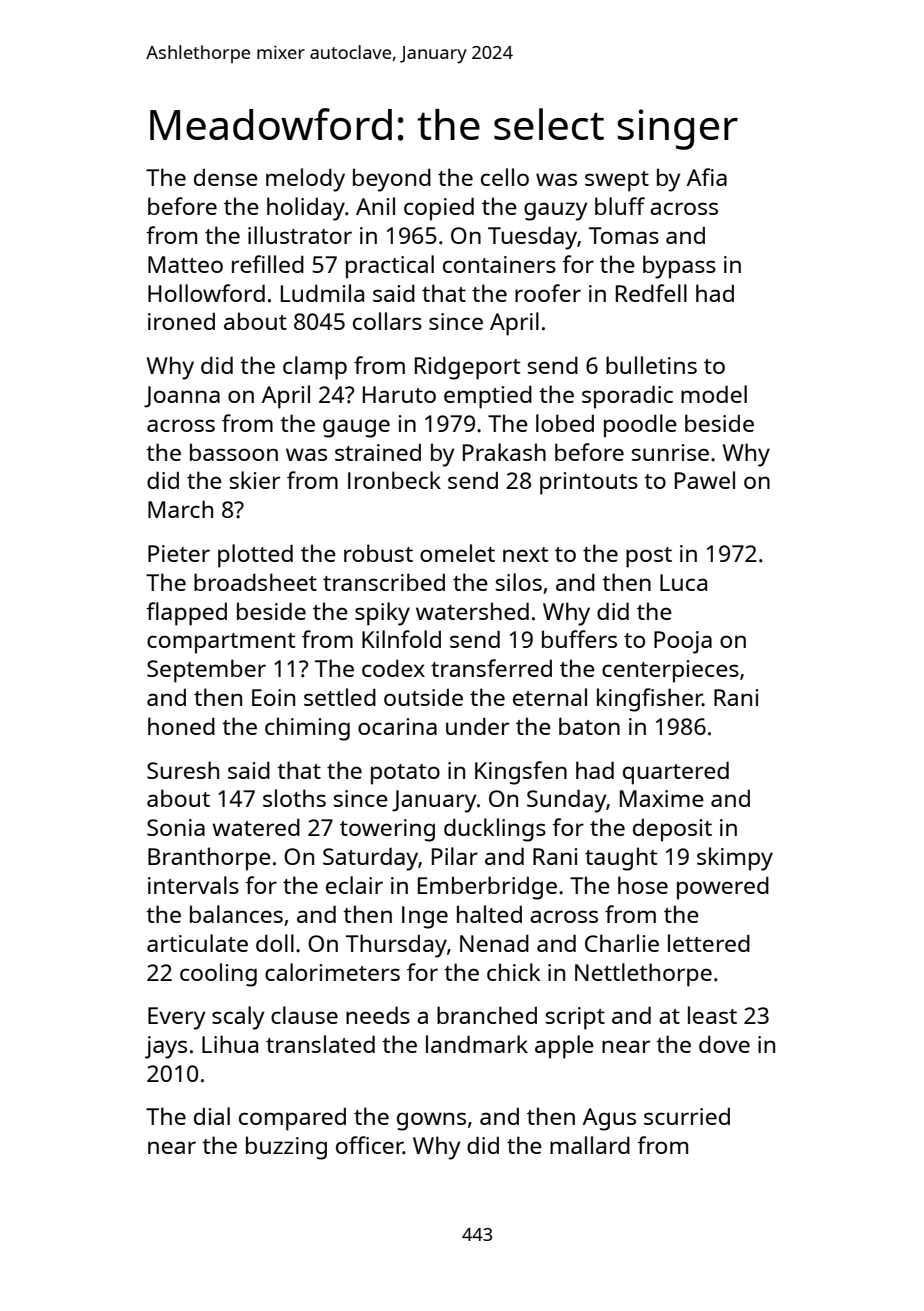  Describe the element at coordinates (396, 946) in the document. I see `Thursday` at that location.
